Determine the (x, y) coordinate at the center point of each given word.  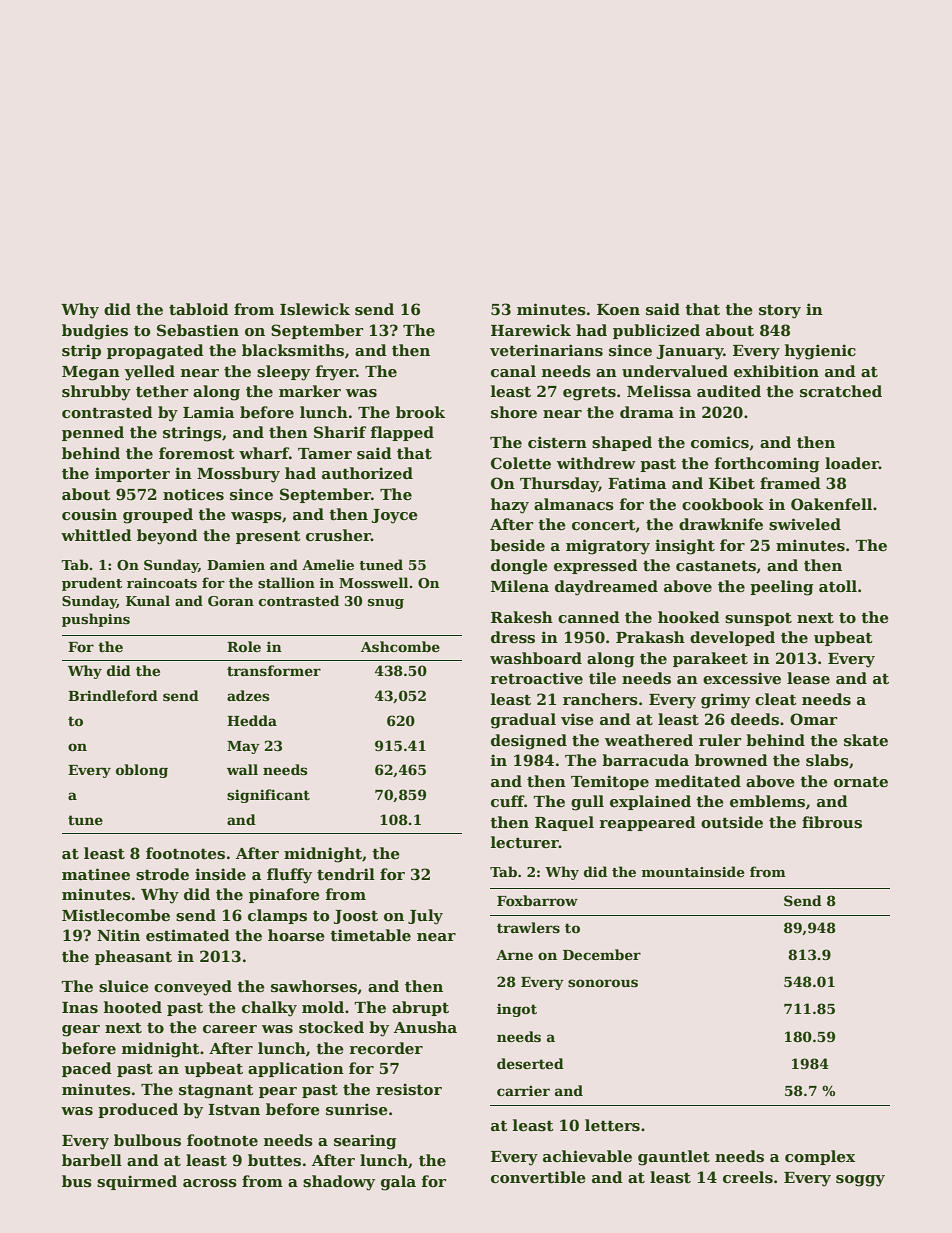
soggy (860, 1181)
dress (513, 637)
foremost (197, 453)
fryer (336, 373)
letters (612, 1125)
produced (138, 1110)
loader (852, 463)
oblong (142, 771)
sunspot (758, 619)
